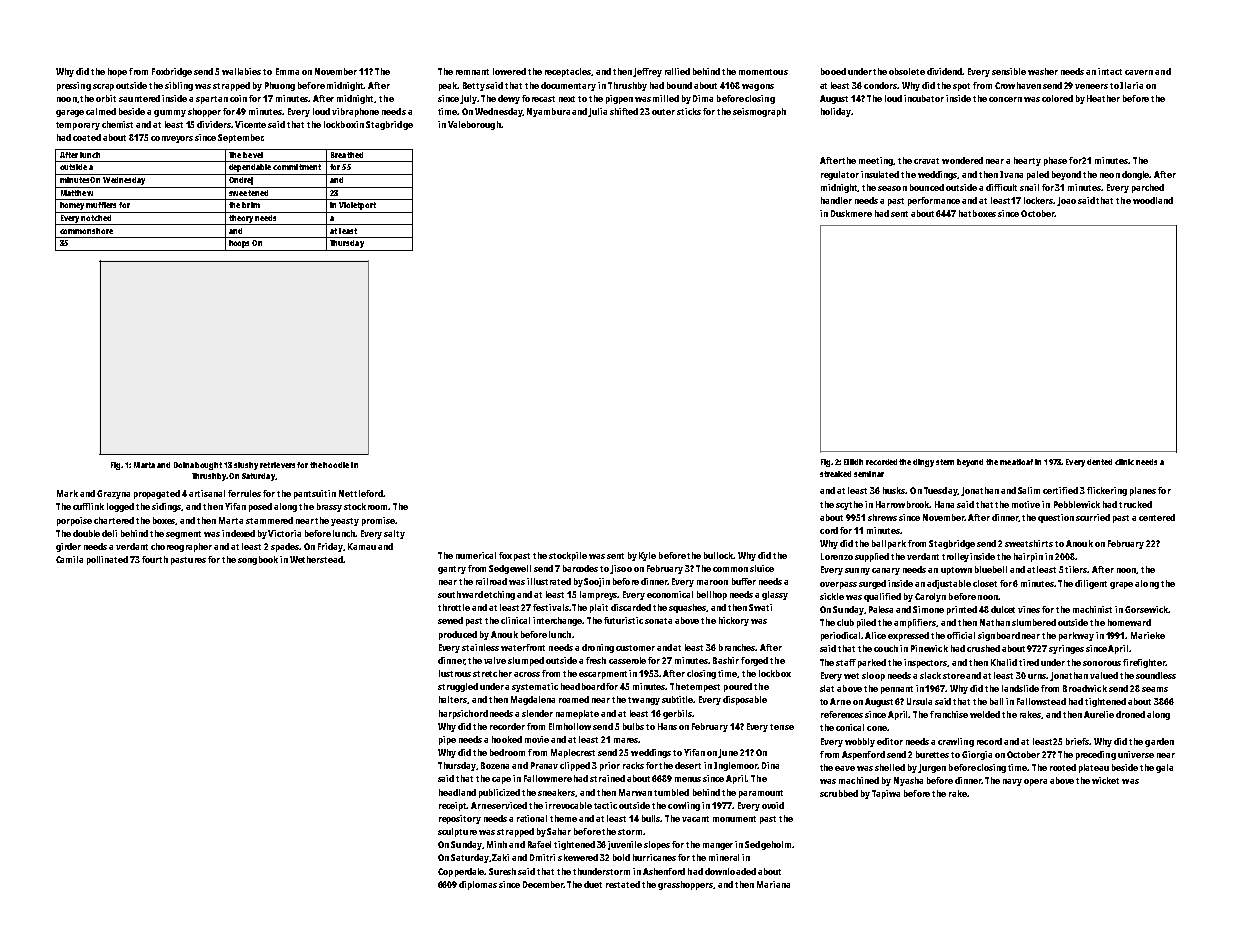 Image resolution: width=1233 pixels, height=952 pixels. What do you see at coordinates (961, 87) in the page?
I see `spot` at bounding box center [961, 87].
